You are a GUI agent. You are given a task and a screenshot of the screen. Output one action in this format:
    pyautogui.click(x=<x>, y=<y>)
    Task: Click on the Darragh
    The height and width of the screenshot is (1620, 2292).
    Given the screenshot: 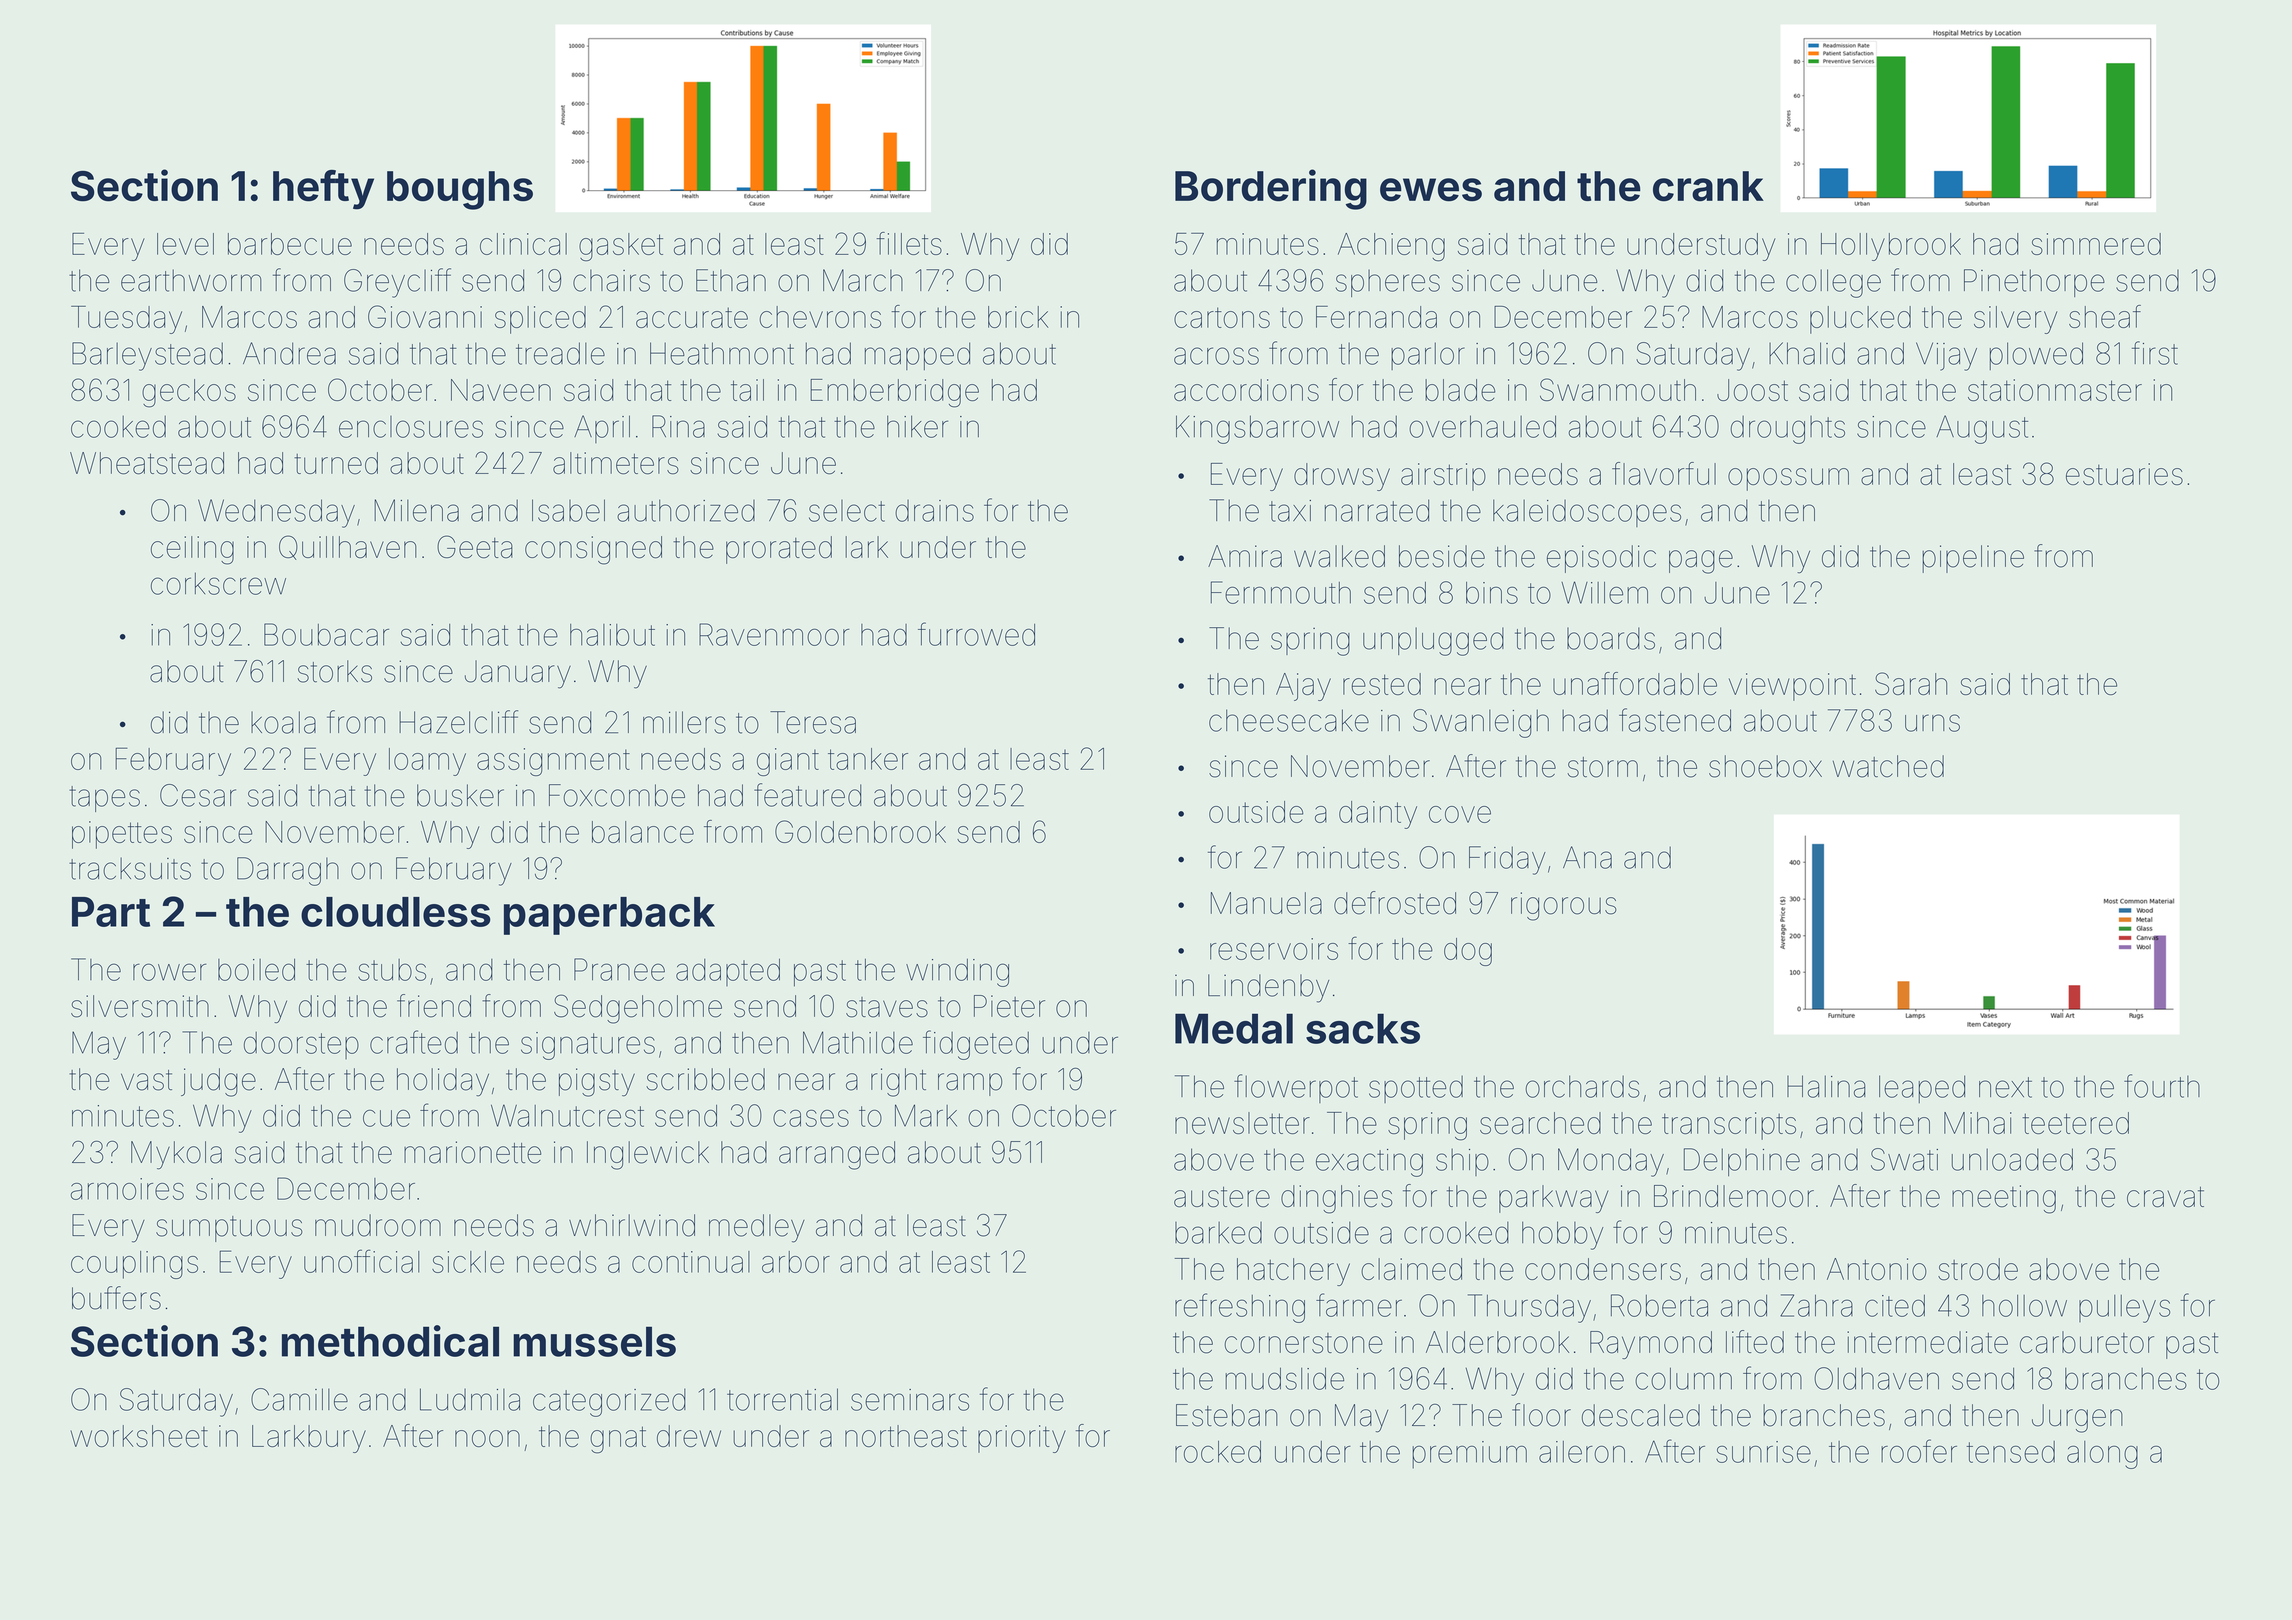 What is the action you would take?
    pyautogui.click(x=288, y=871)
